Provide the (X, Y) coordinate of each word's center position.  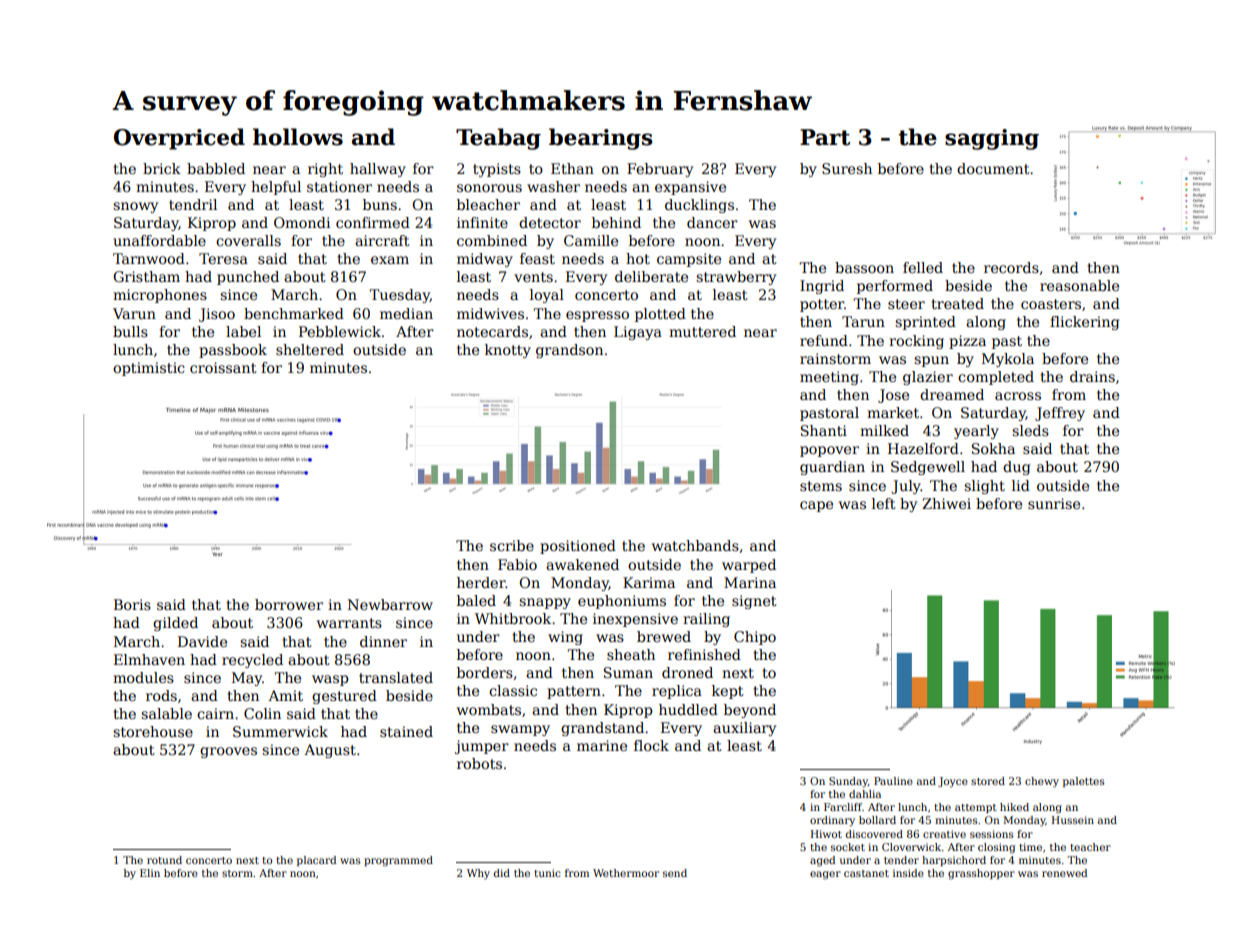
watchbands (695, 545)
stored (988, 781)
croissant (223, 367)
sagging (992, 139)
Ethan (572, 168)
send (675, 873)
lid (1021, 485)
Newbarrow (390, 604)
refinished (704, 654)
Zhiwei (946, 503)
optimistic (148, 369)
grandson (569, 351)
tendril (193, 204)
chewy (1042, 782)
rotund (164, 860)
